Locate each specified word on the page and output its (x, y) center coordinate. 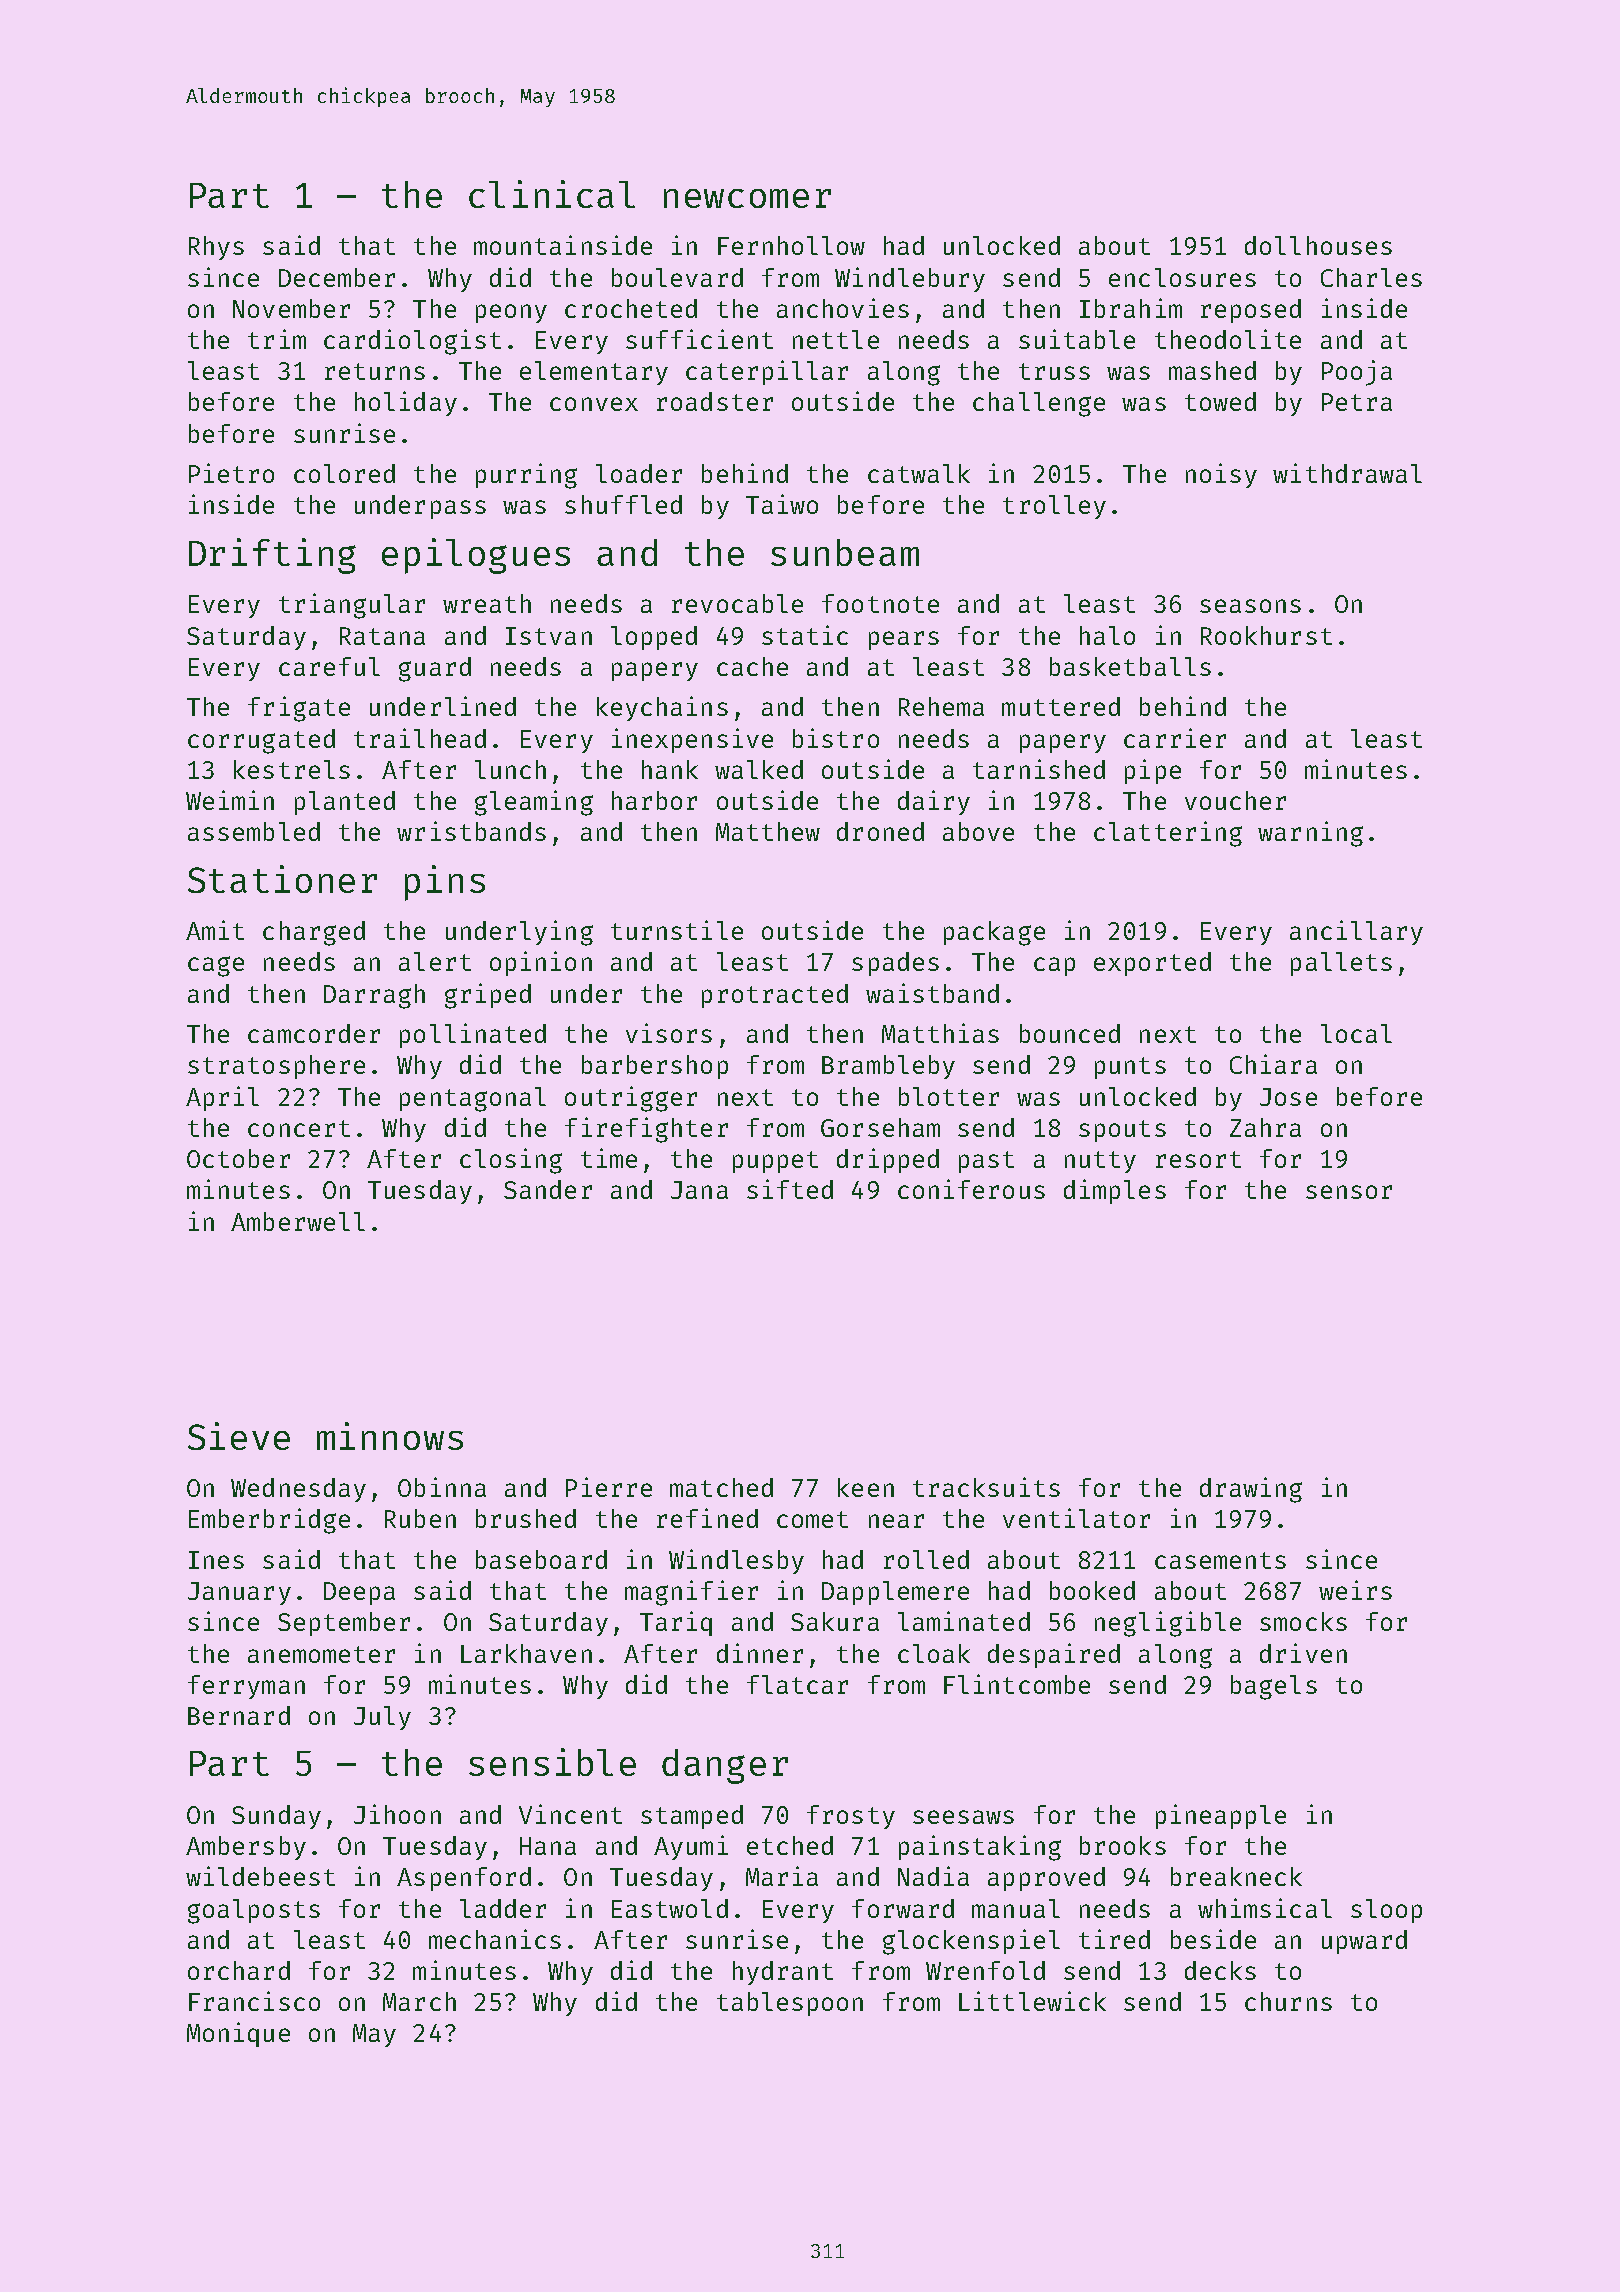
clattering (1168, 834)
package (994, 933)
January (239, 1593)
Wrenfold (985, 1970)
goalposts (254, 1911)
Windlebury (910, 279)
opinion (541, 963)
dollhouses (1318, 245)
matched (721, 1487)
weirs (1355, 1590)
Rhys (216, 248)
